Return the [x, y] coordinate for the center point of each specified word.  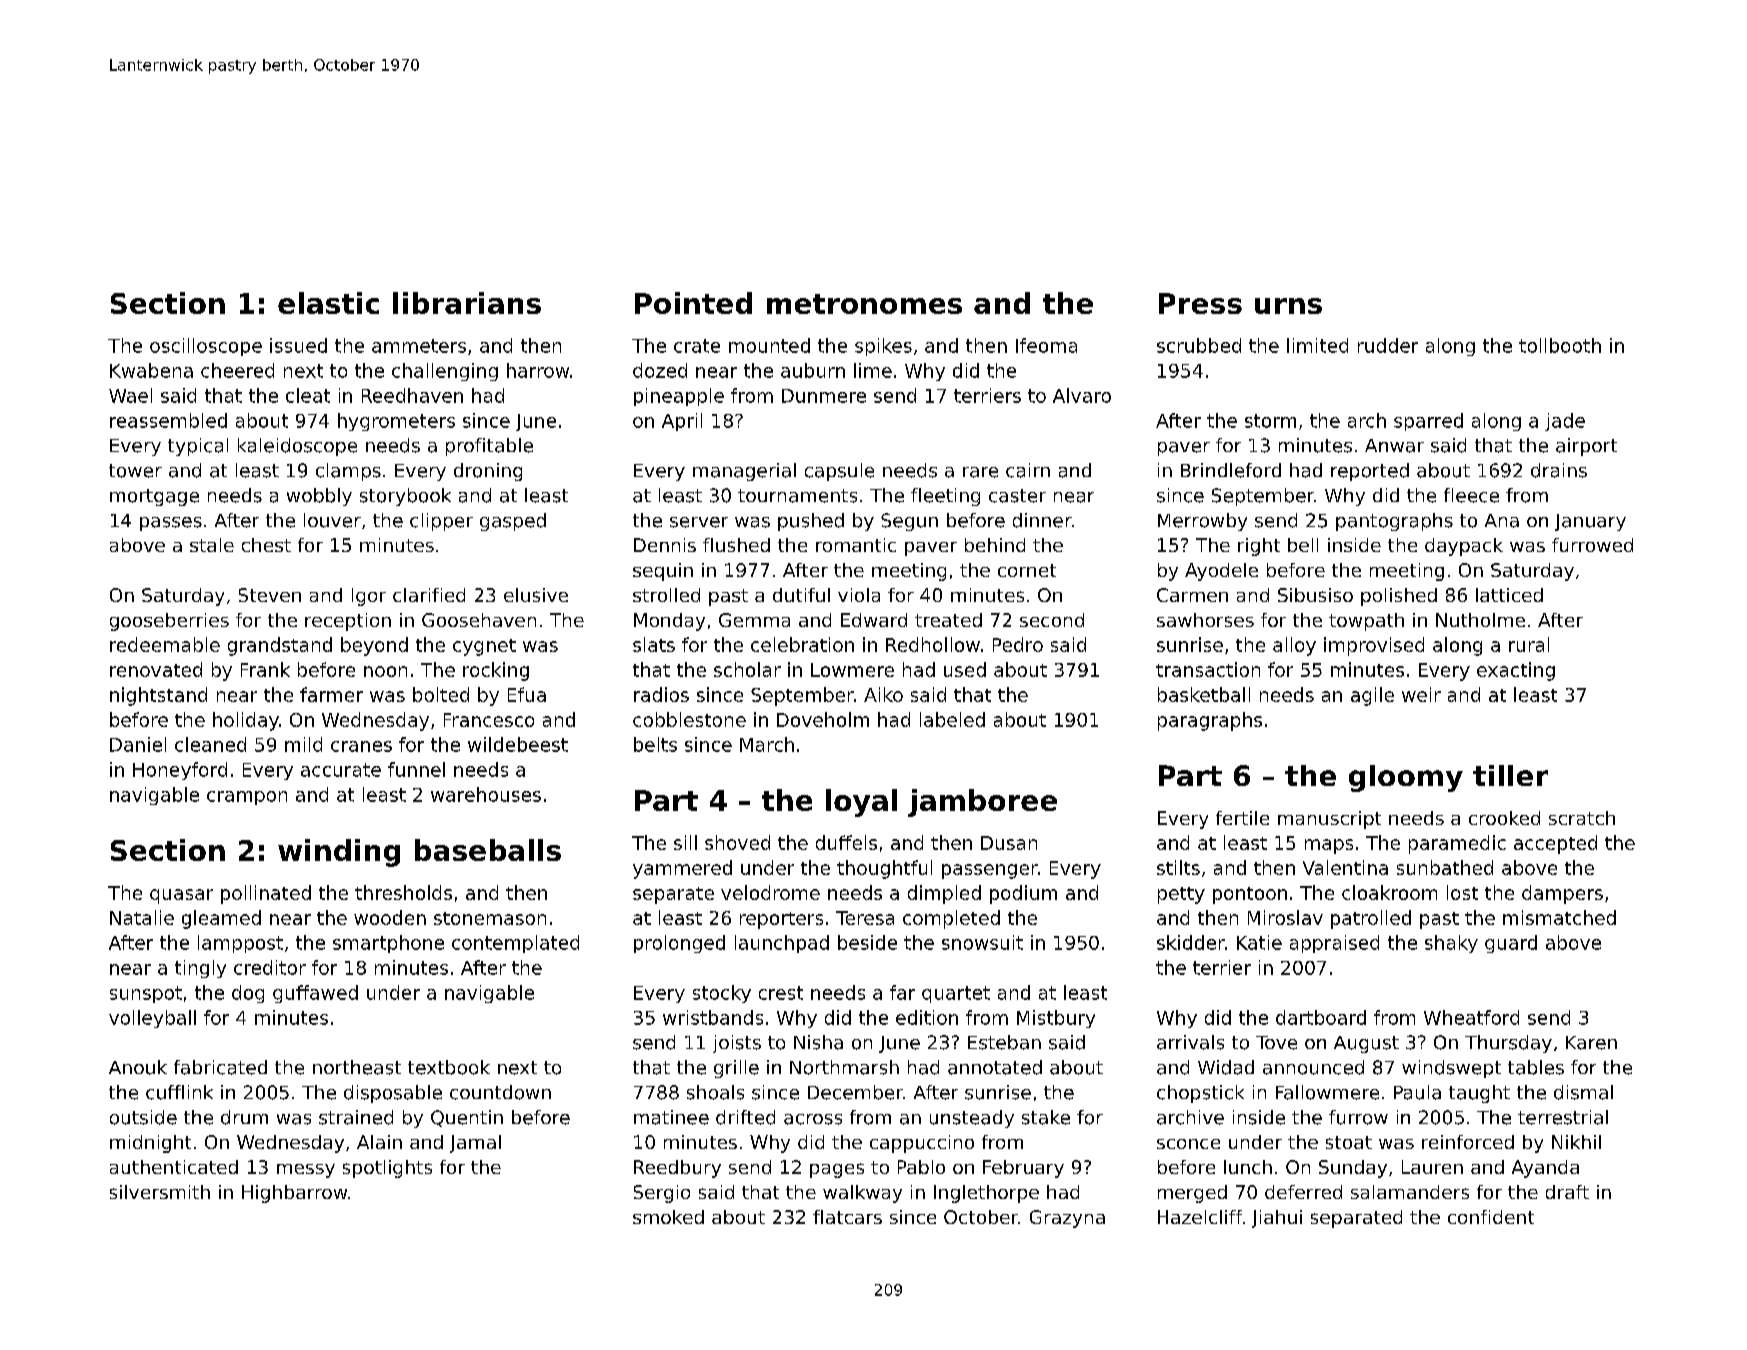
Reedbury [677, 1169]
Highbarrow [294, 1194]
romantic [856, 545]
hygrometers [396, 422]
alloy [1294, 646]
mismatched [1559, 917]
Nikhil [1576, 1142]
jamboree [982, 803]
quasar [181, 896]
